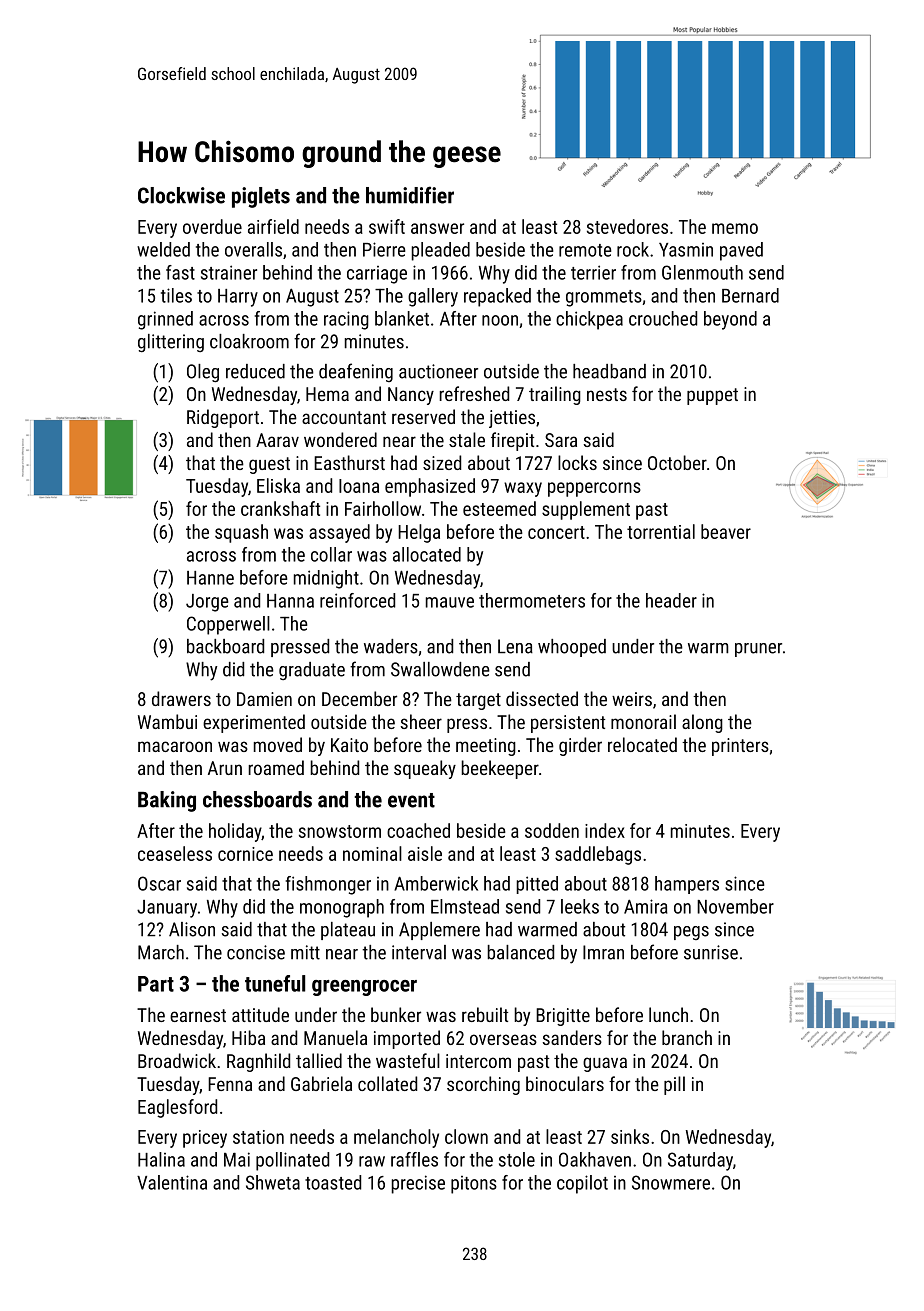 This screenshot has height=1311, width=924. What do you see at coordinates (730, 320) in the screenshot?
I see `beyond` at bounding box center [730, 320].
